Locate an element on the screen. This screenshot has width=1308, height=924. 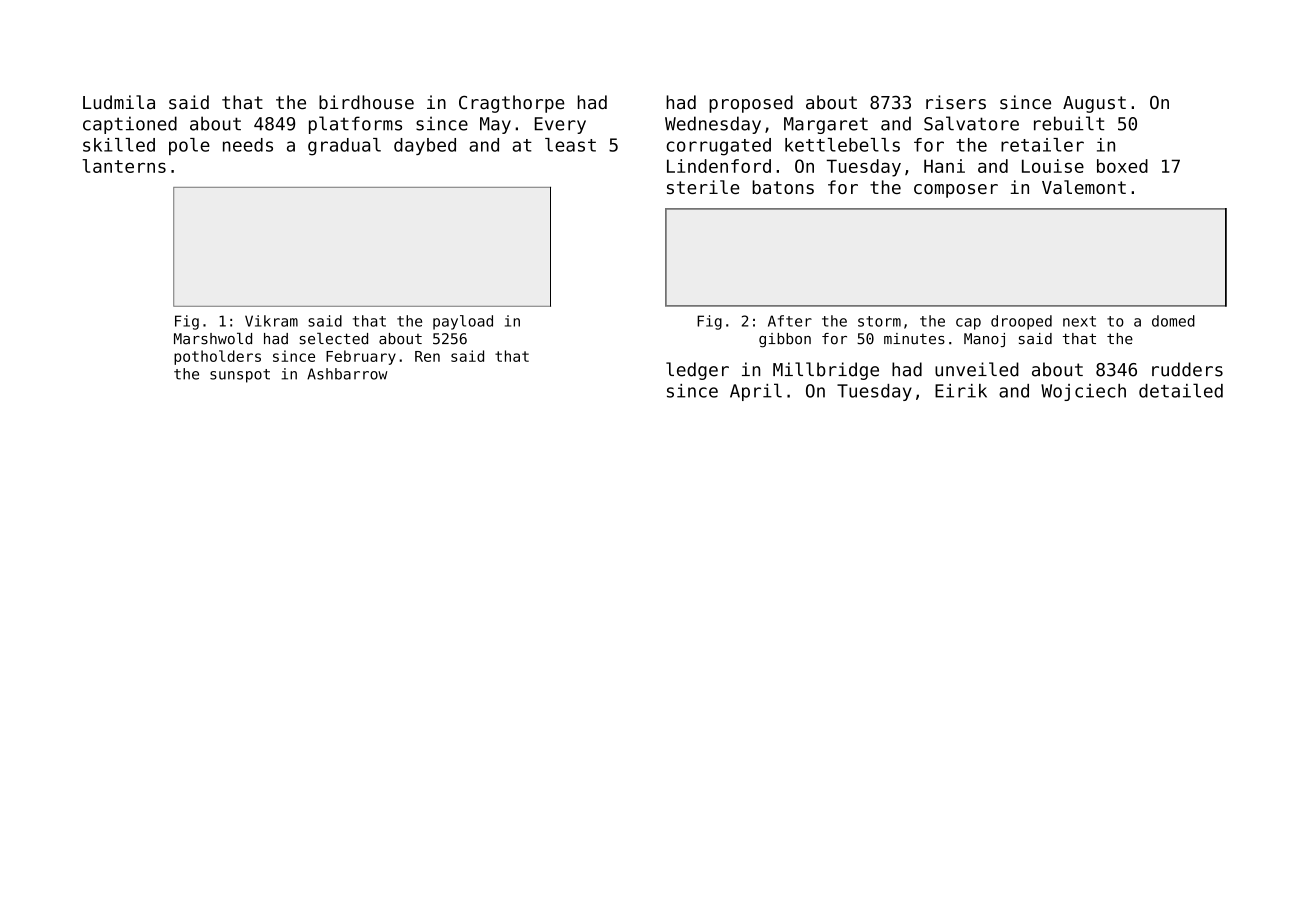
composer is located at coordinates (956, 191).
